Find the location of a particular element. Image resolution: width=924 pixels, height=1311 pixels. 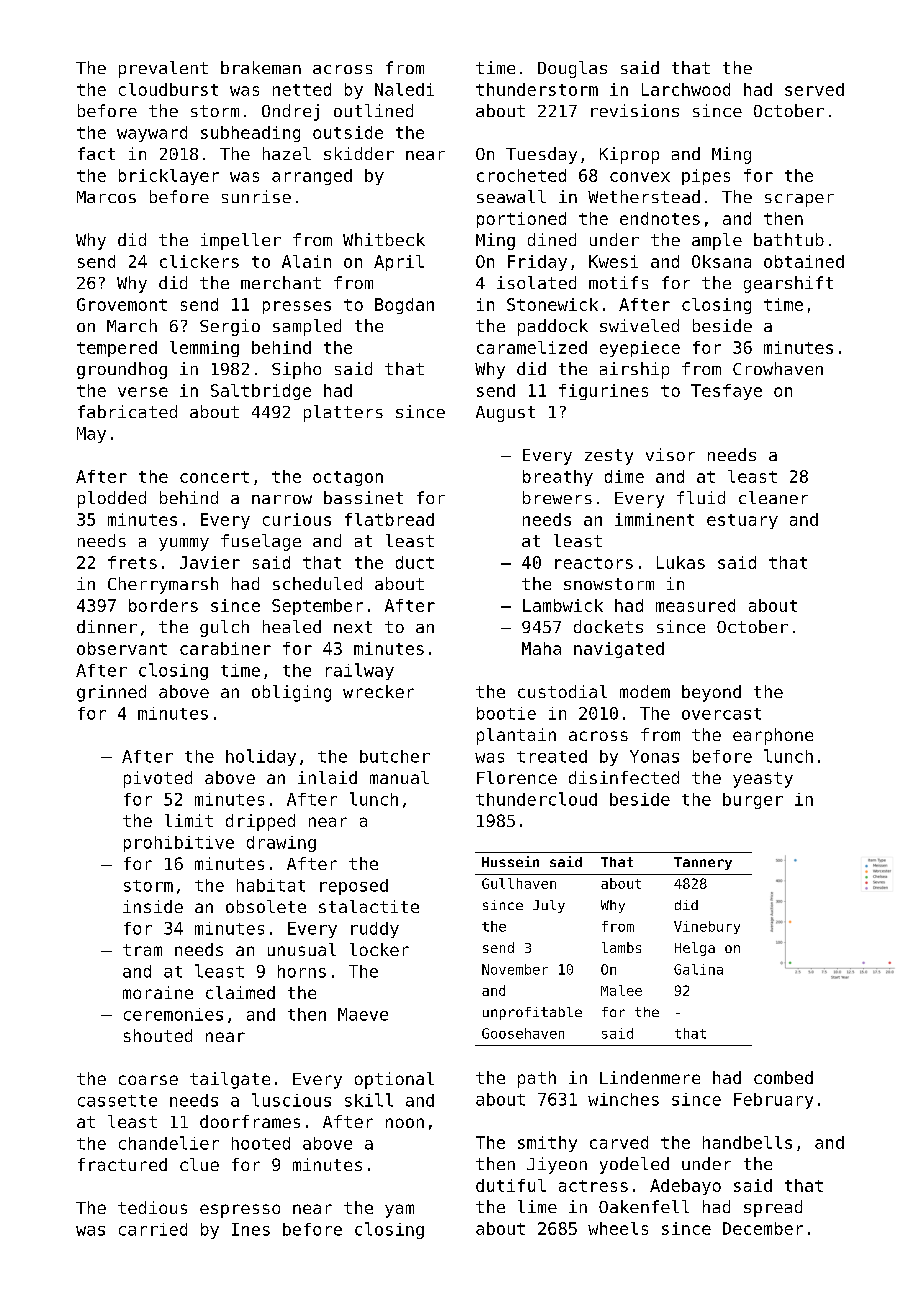

prevalent is located at coordinates (163, 69).
